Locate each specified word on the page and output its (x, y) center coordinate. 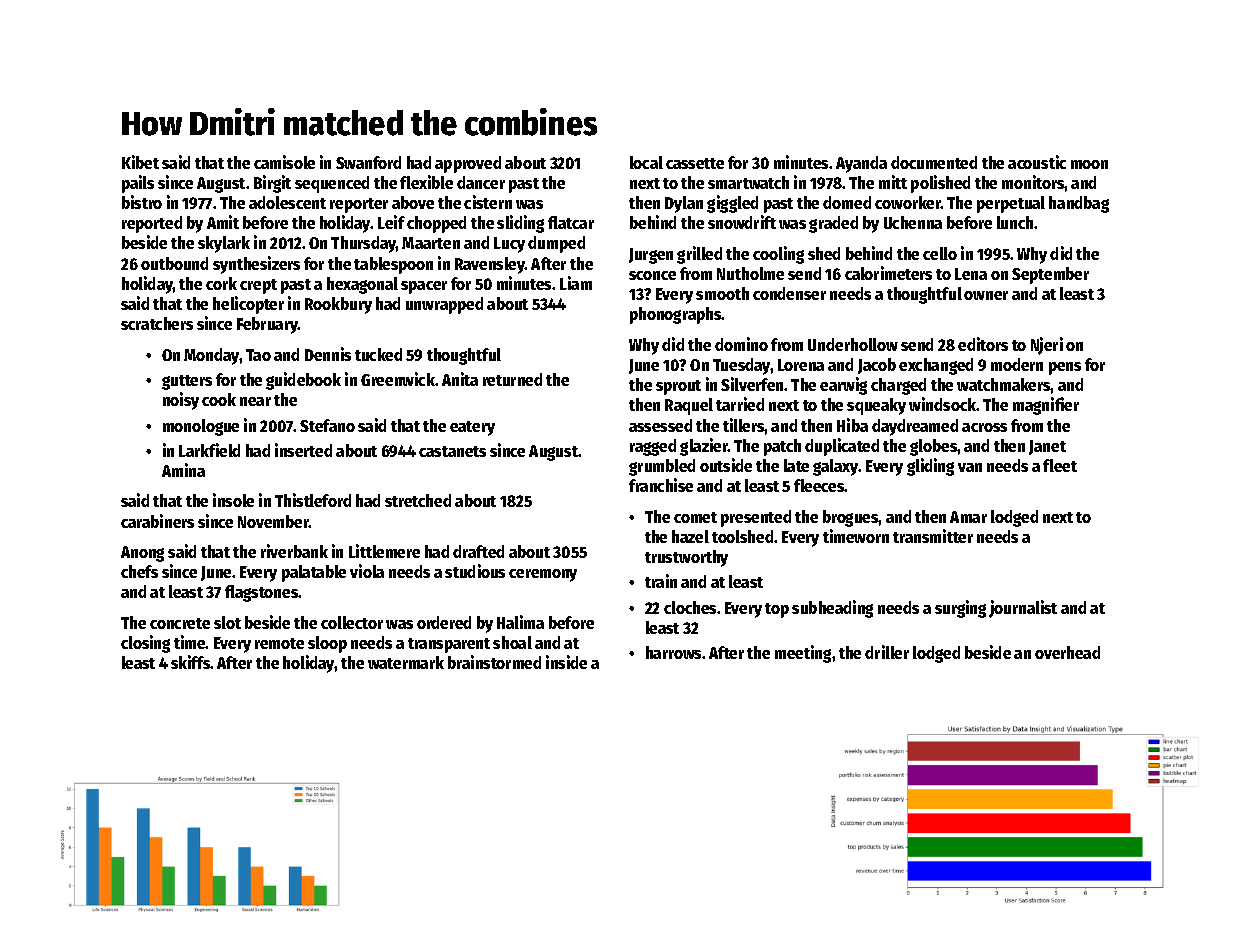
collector (352, 622)
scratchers (157, 323)
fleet (1060, 465)
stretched (418, 500)
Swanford (368, 162)
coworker (908, 202)
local (646, 162)
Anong (142, 554)
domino (741, 344)
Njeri (1047, 346)
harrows (673, 652)
